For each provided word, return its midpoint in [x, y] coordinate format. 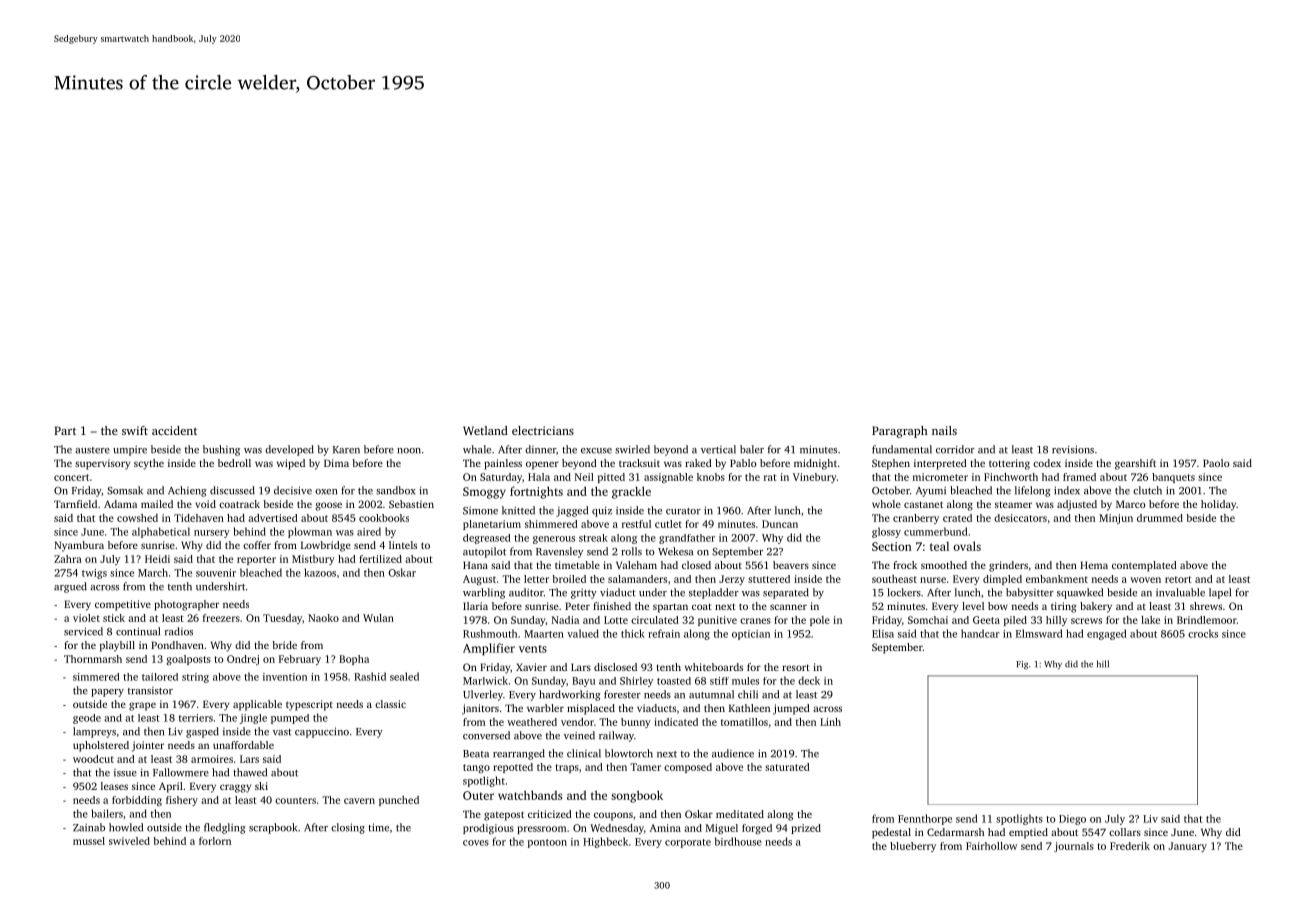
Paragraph [900, 432]
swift [135, 430]
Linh [830, 722]
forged [757, 829]
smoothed [944, 565]
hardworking [570, 695]
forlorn [215, 841]
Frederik [1130, 846]
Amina [665, 828]
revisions [1073, 449]
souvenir [216, 573]
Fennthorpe [925, 819]
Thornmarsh [93, 659]
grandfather [687, 539]
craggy [235, 788]
